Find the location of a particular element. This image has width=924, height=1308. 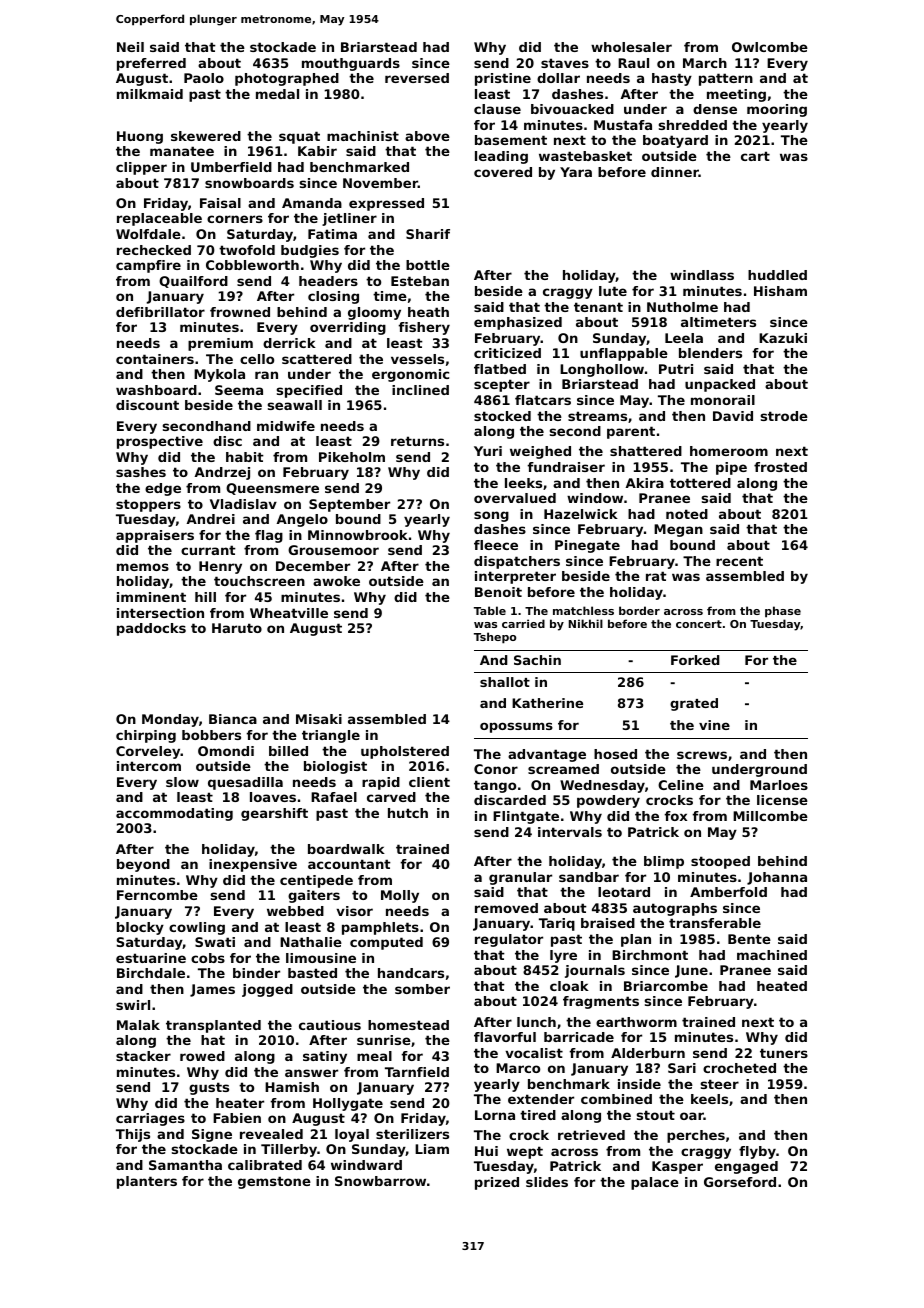

clipper is located at coordinates (141, 168).
